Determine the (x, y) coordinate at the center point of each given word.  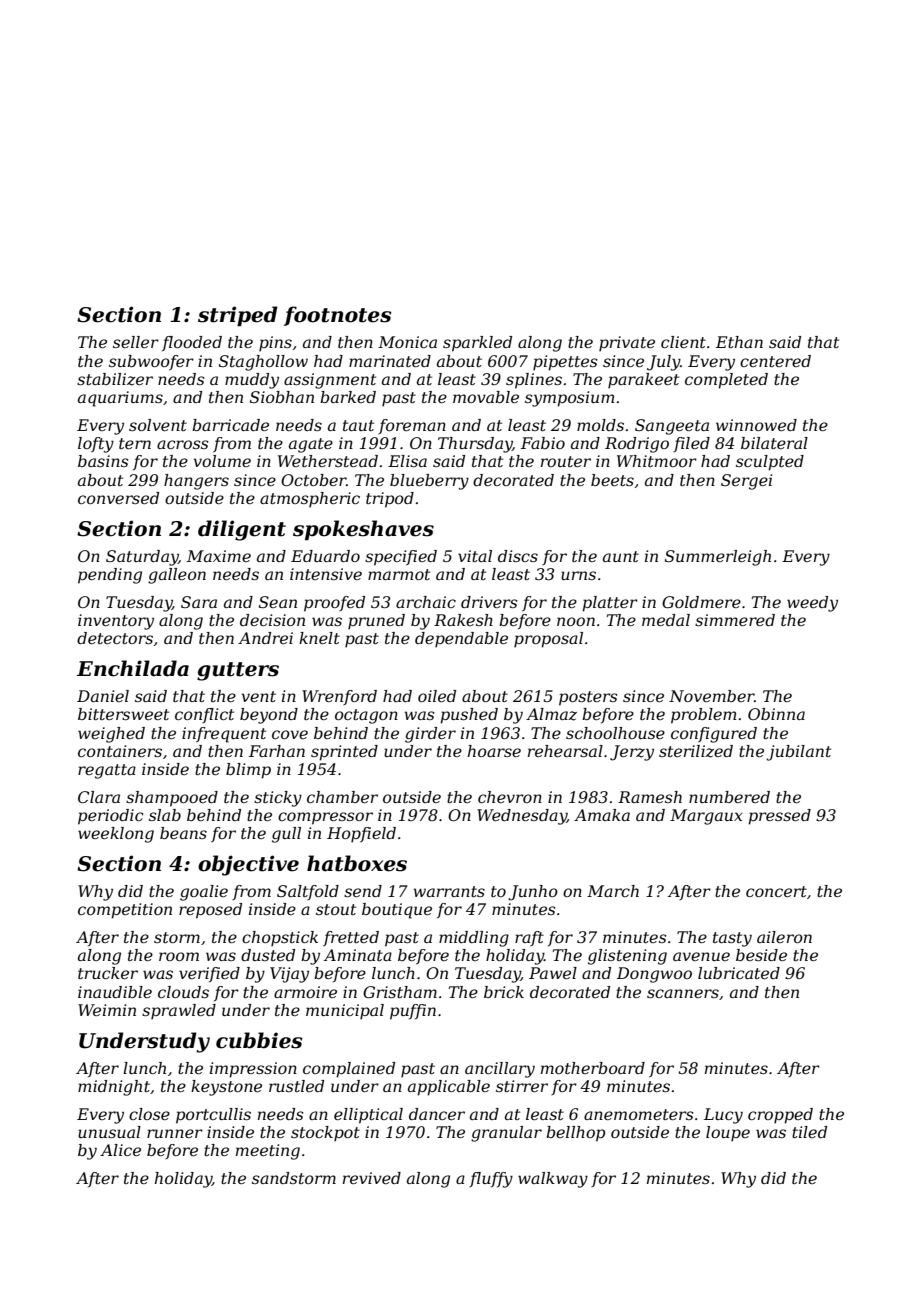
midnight (114, 1088)
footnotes (338, 316)
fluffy (491, 1180)
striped (238, 316)
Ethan (739, 342)
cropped (780, 1116)
